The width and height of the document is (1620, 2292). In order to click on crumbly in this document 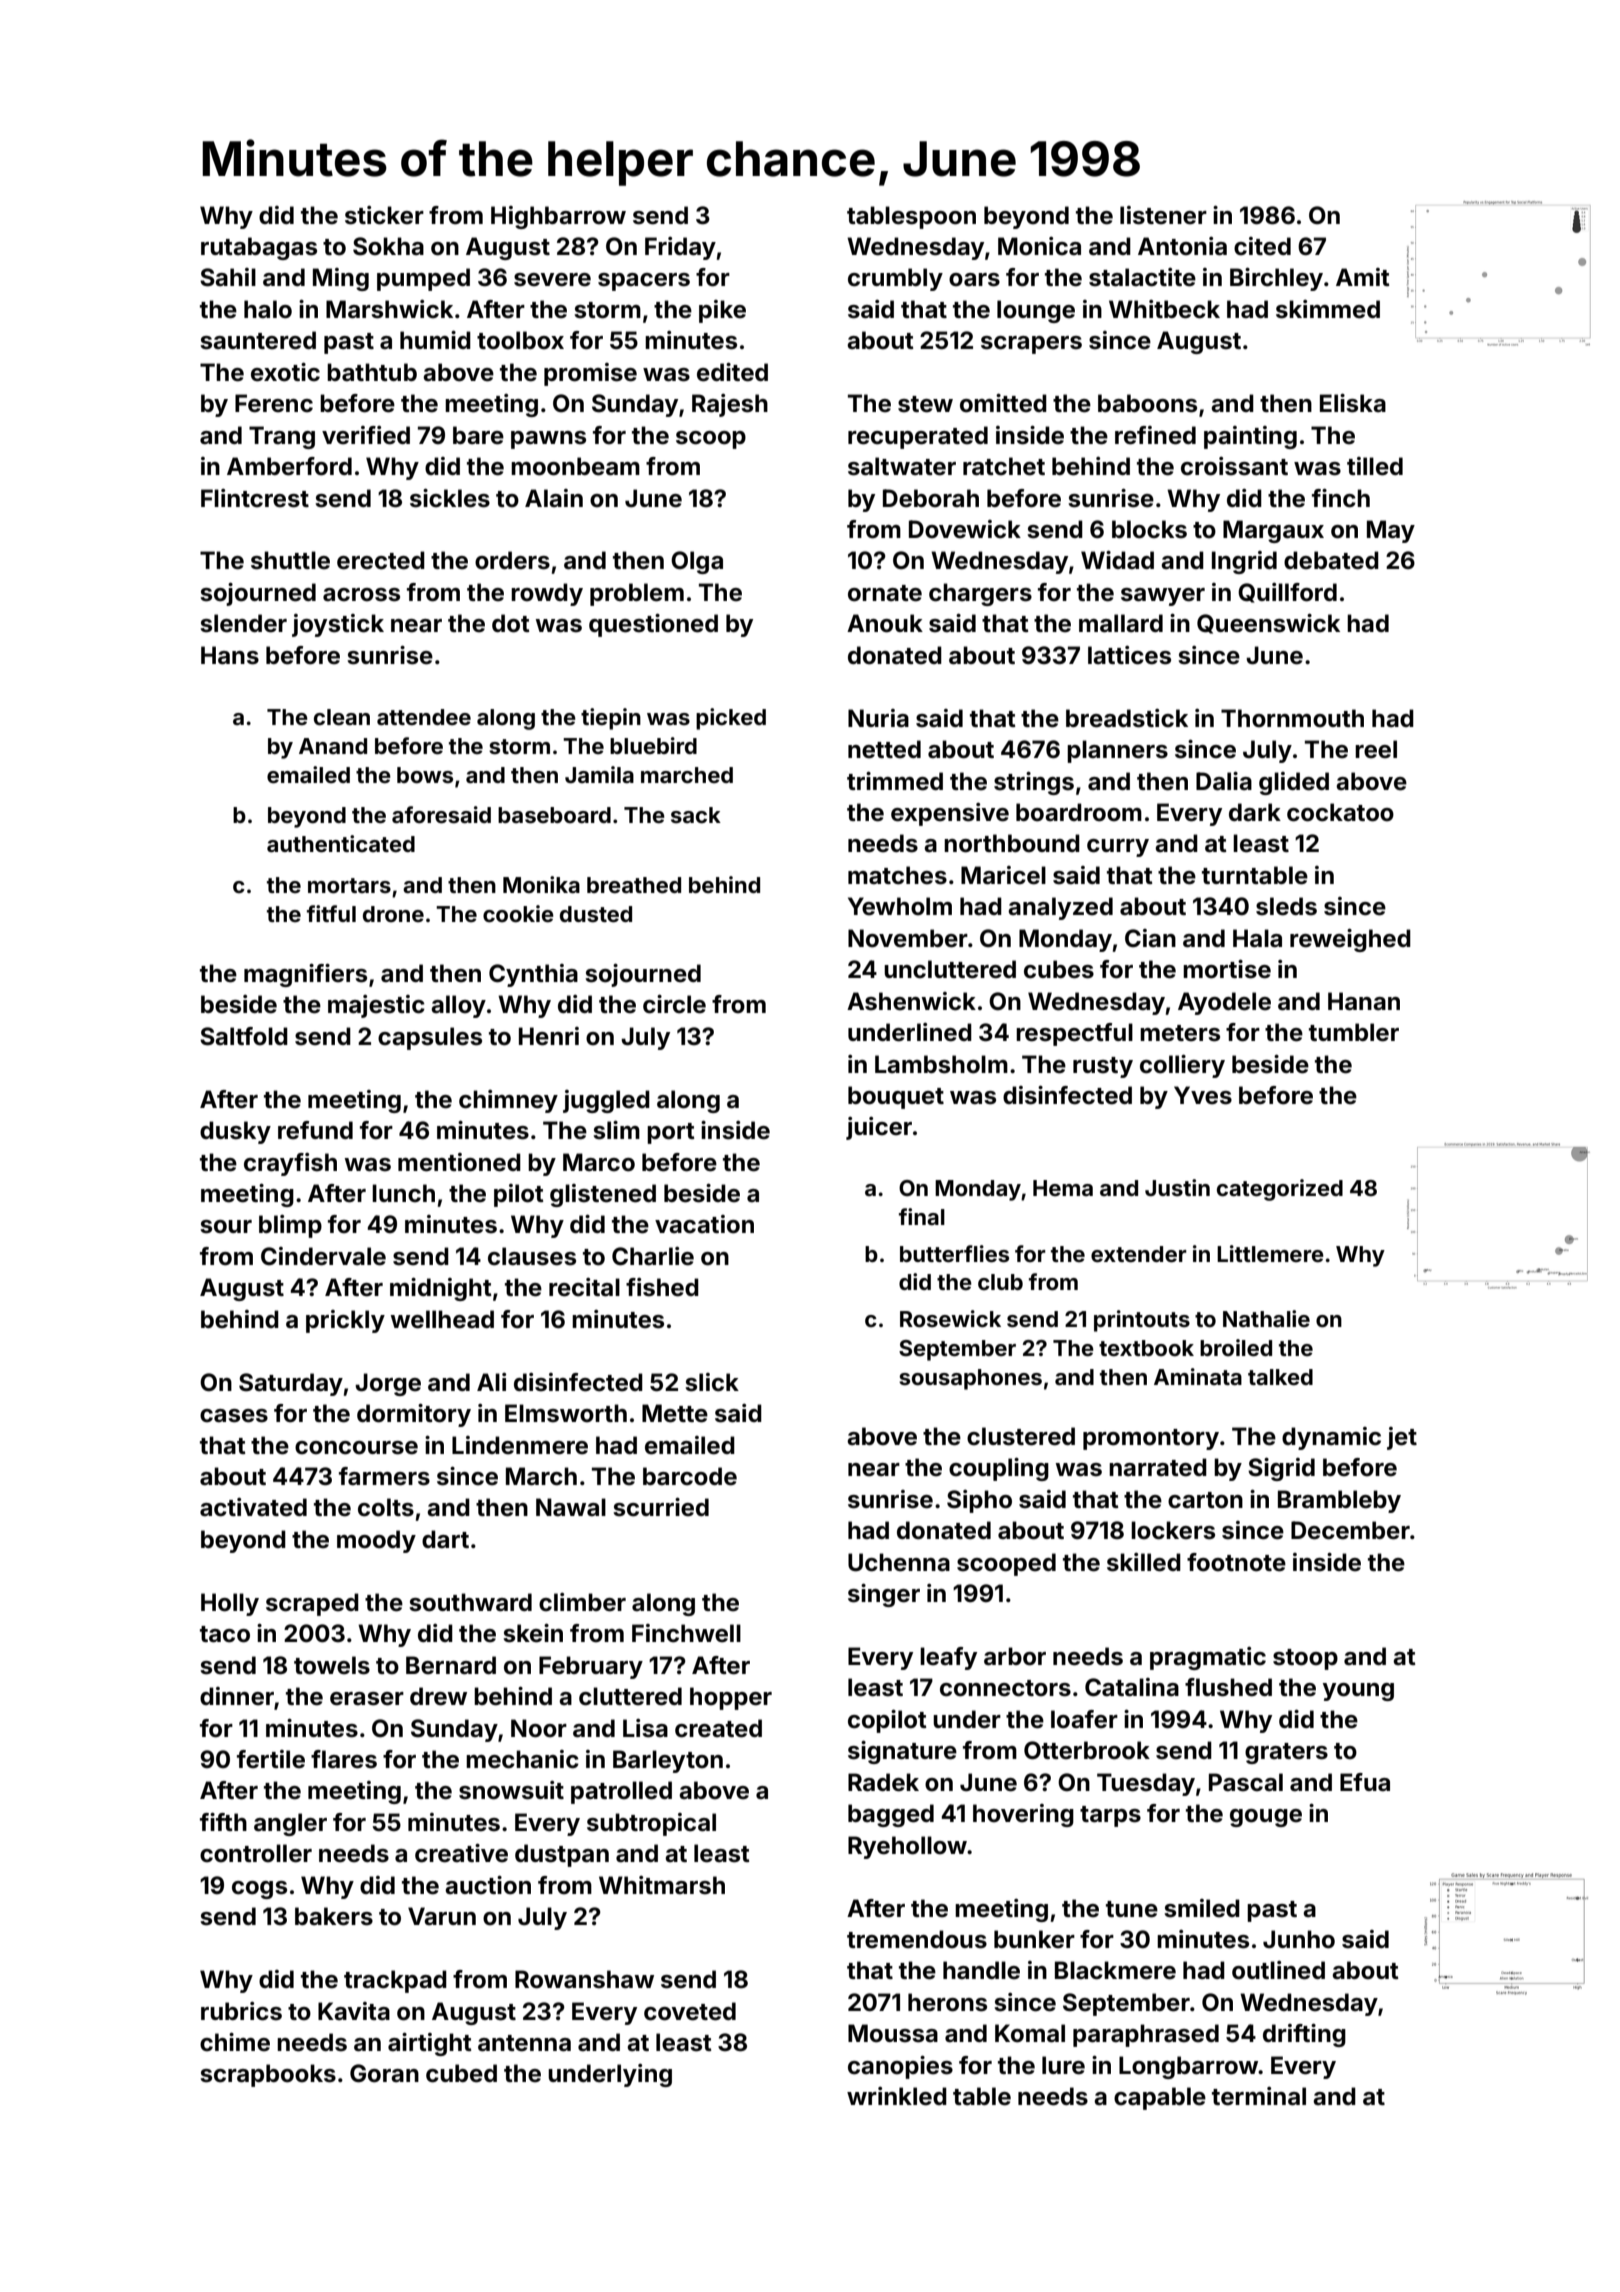, I will do `click(895, 279)`.
